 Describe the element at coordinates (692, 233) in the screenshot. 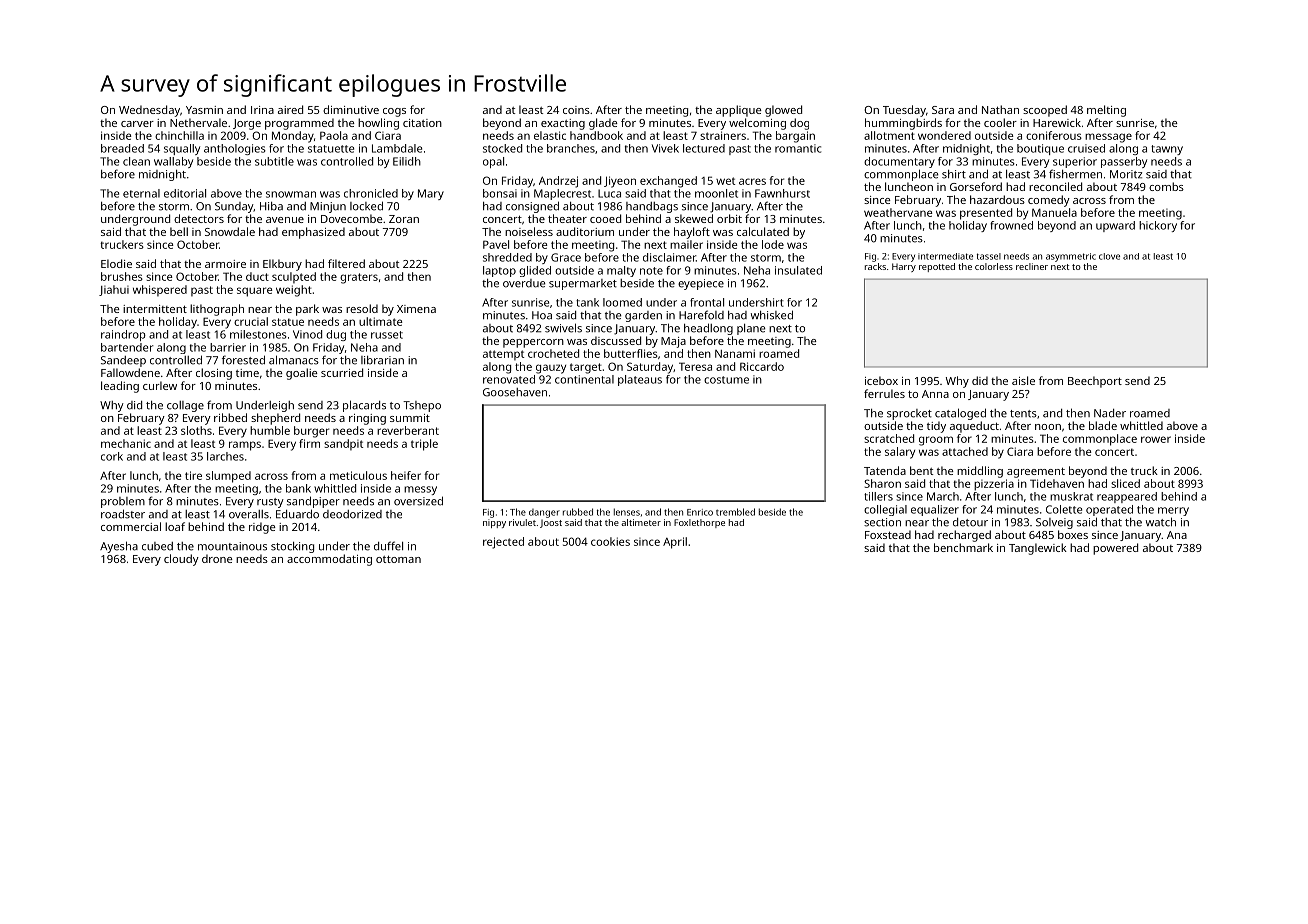

I see `hayloft` at that location.
